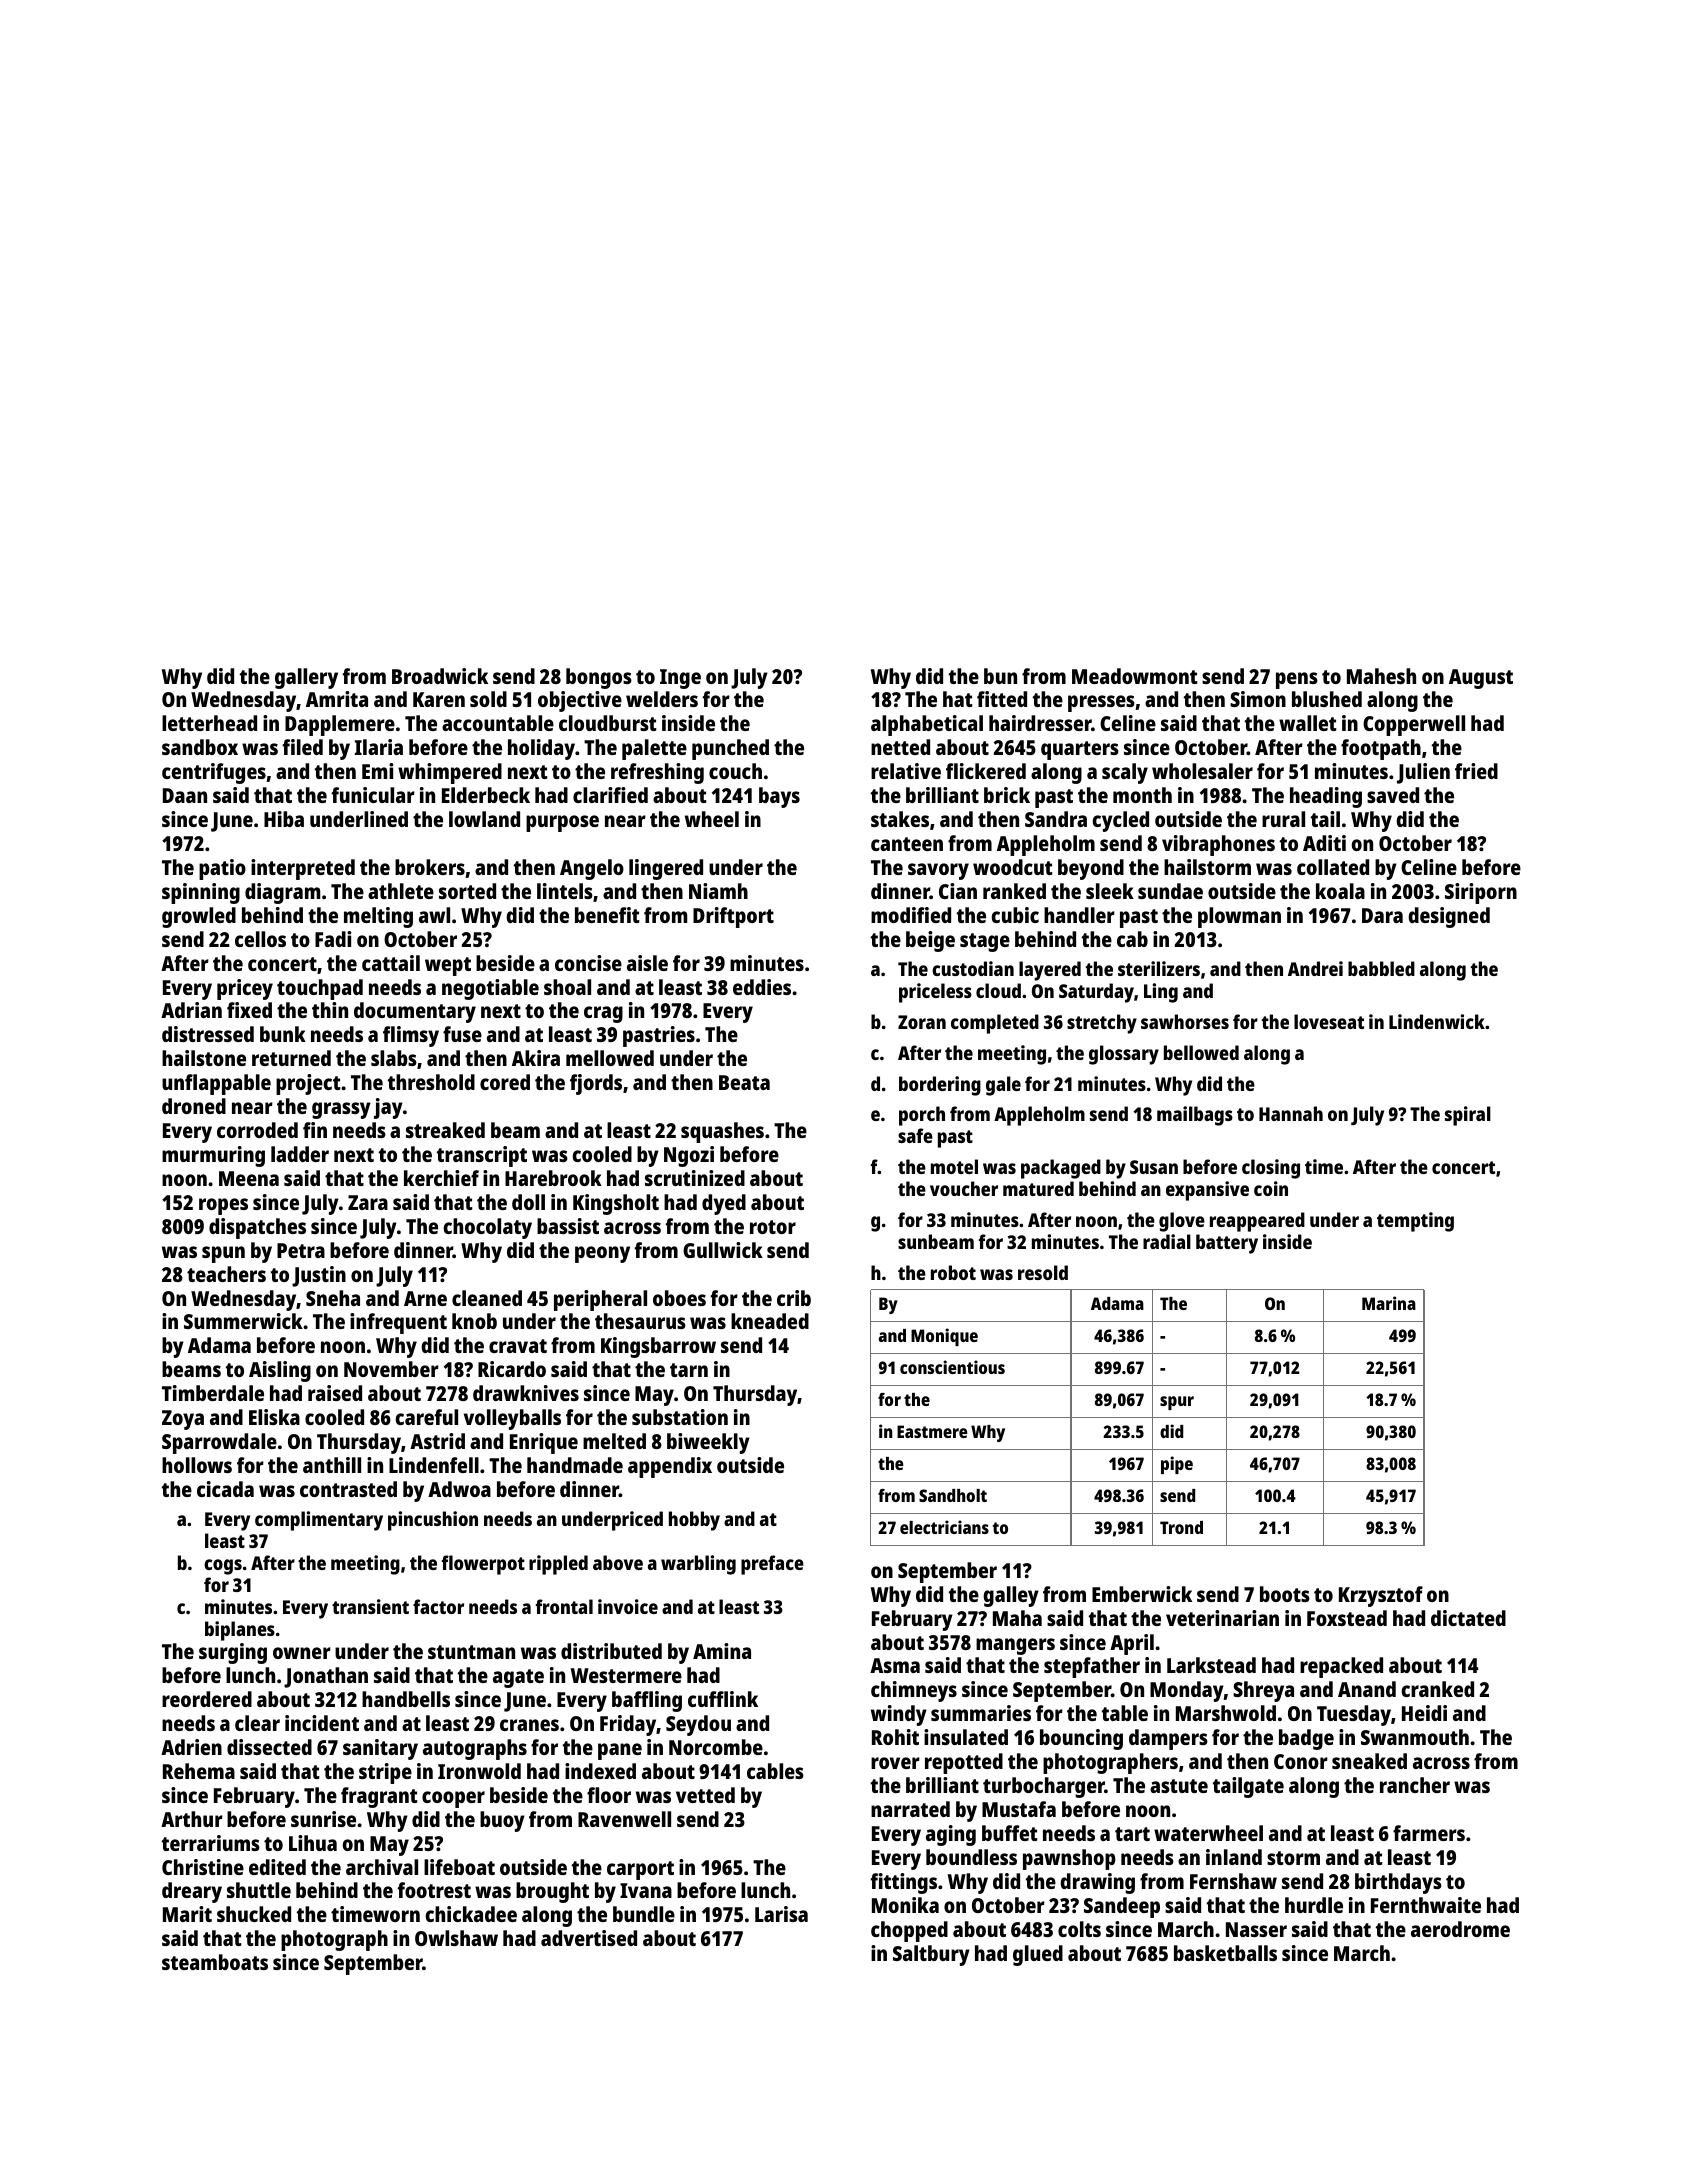 The width and height of the screenshot is (1683, 2178). What do you see at coordinates (773, 1227) in the screenshot?
I see `rotor` at bounding box center [773, 1227].
